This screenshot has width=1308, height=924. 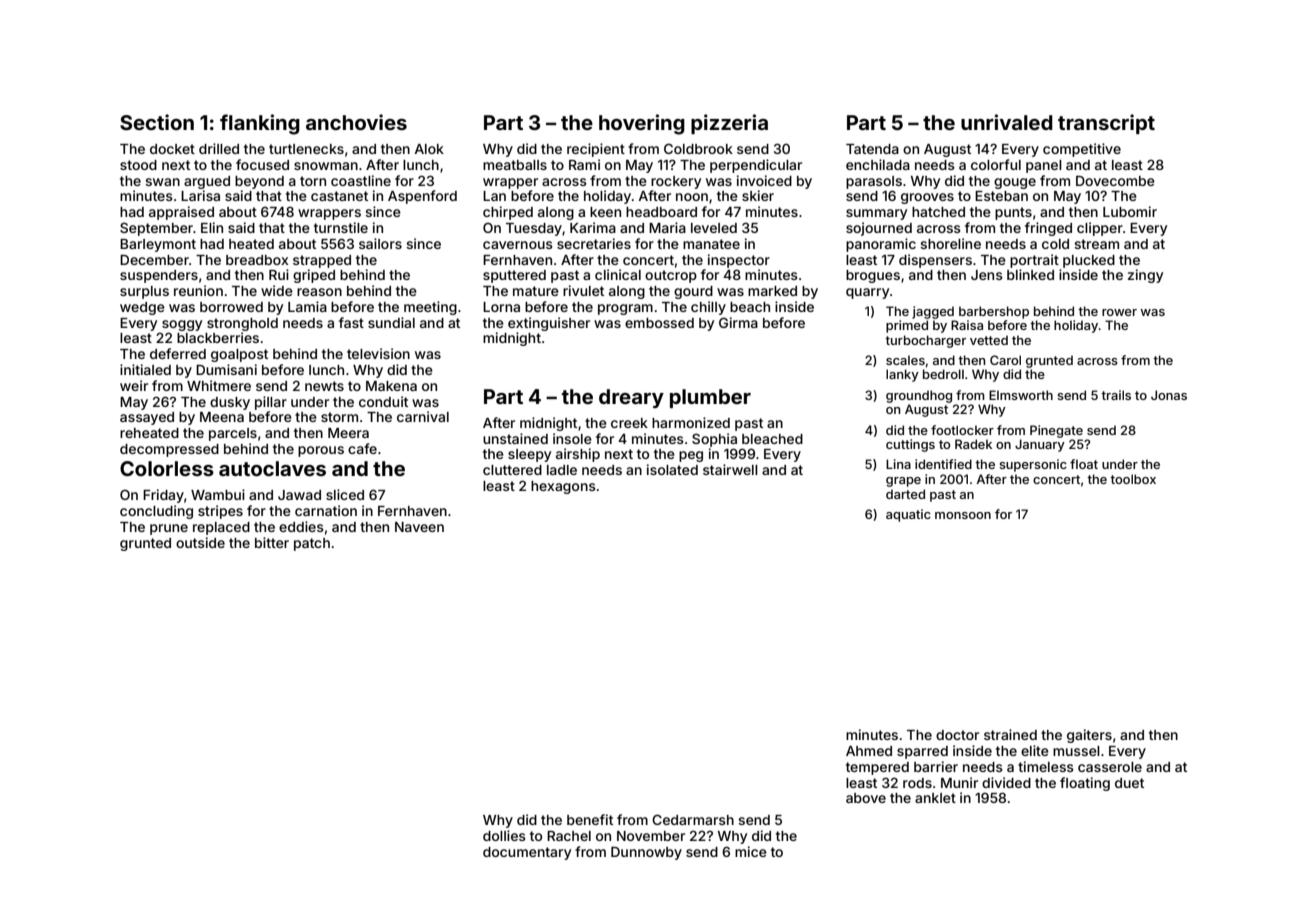 What do you see at coordinates (1089, 736) in the screenshot?
I see `gaiters` at bounding box center [1089, 736].
